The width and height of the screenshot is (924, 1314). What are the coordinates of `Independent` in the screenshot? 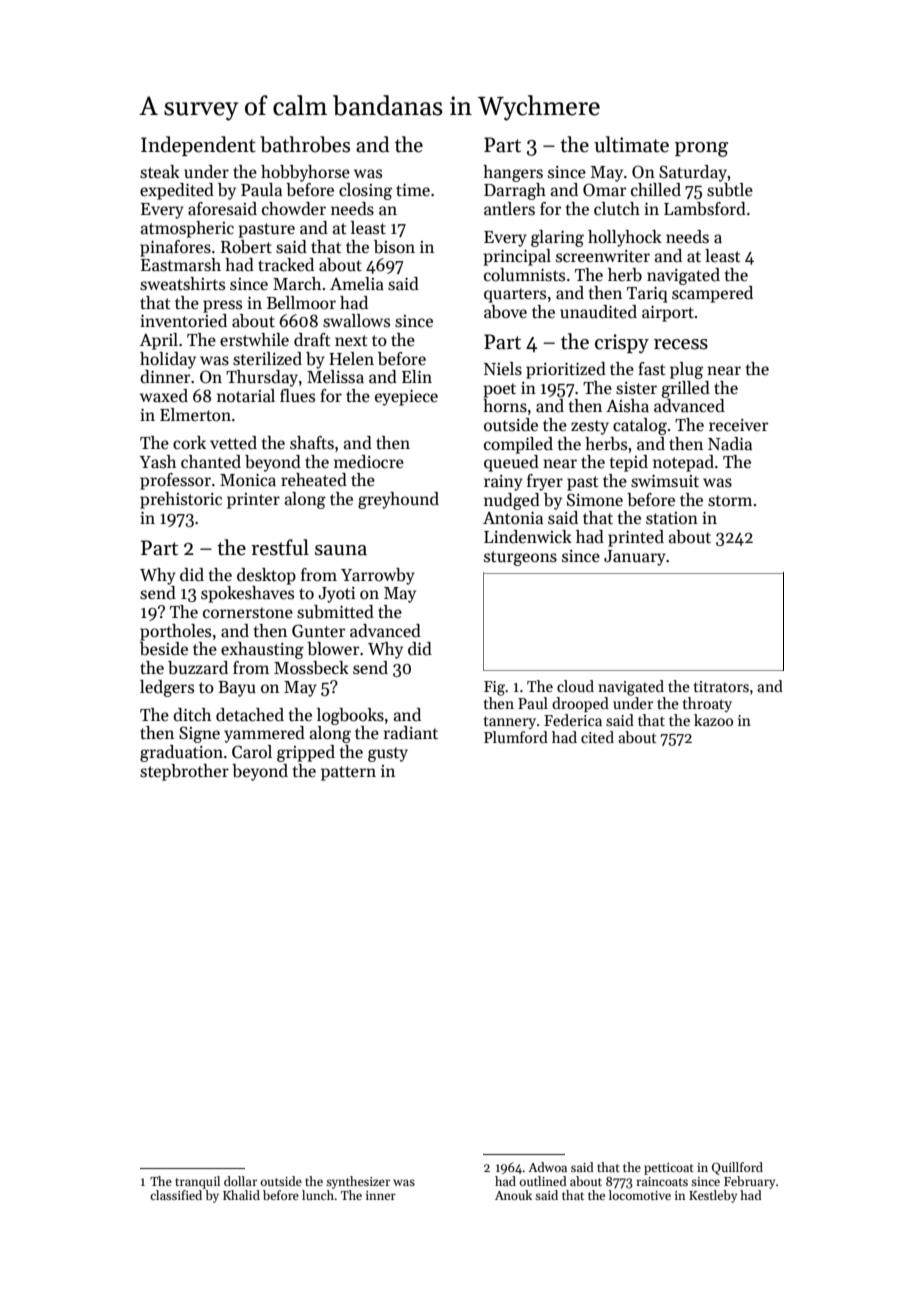 It's located at (198, 146).
